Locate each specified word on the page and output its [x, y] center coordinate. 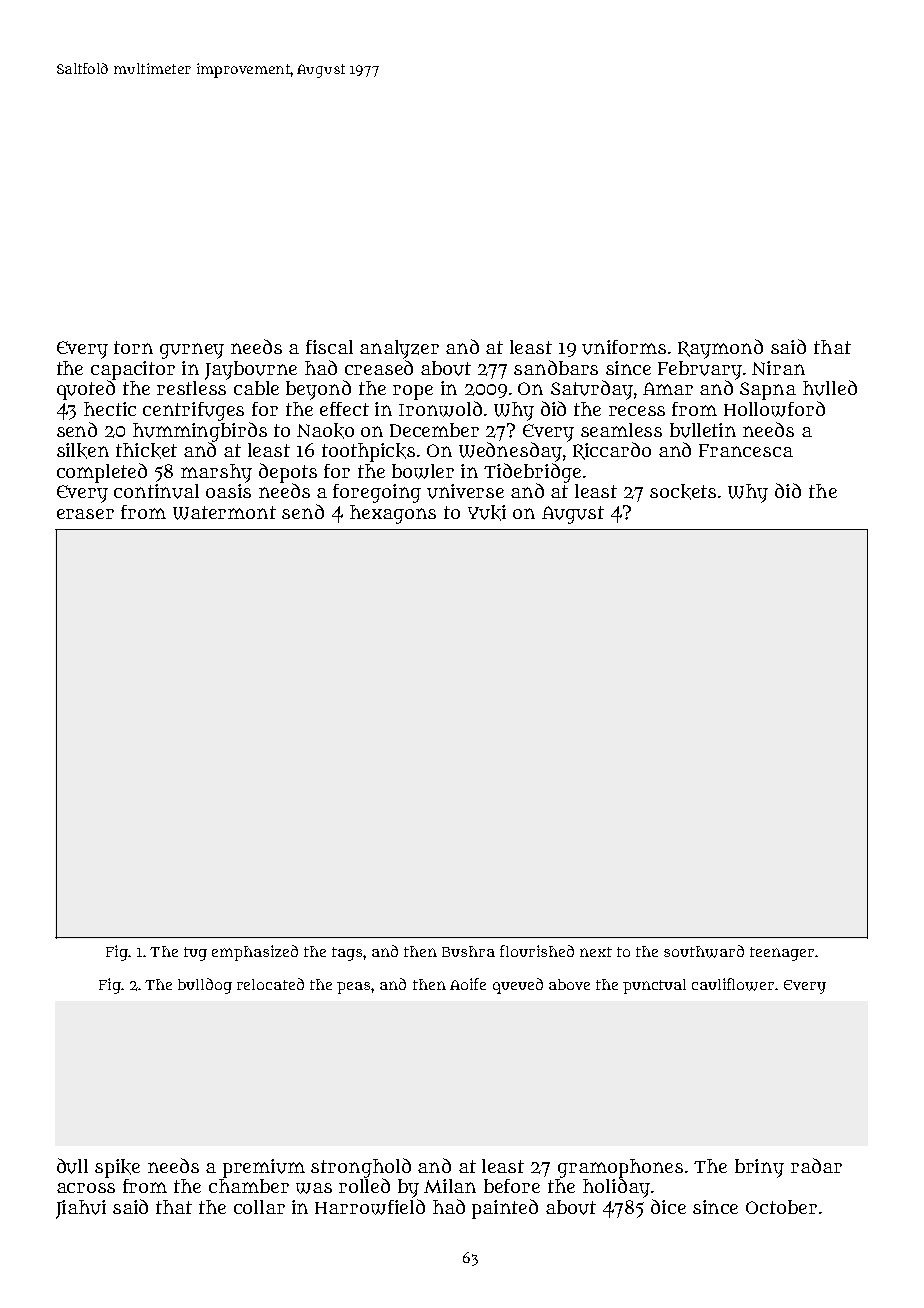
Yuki [487, 513]
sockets [683, 492]
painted [505, 1209]
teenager [782, 954]
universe [465, 491]
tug [195, 954]
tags [347, 954]
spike [117, 1168]
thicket [146, 451]
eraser [85, 514]
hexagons [393, 514]
